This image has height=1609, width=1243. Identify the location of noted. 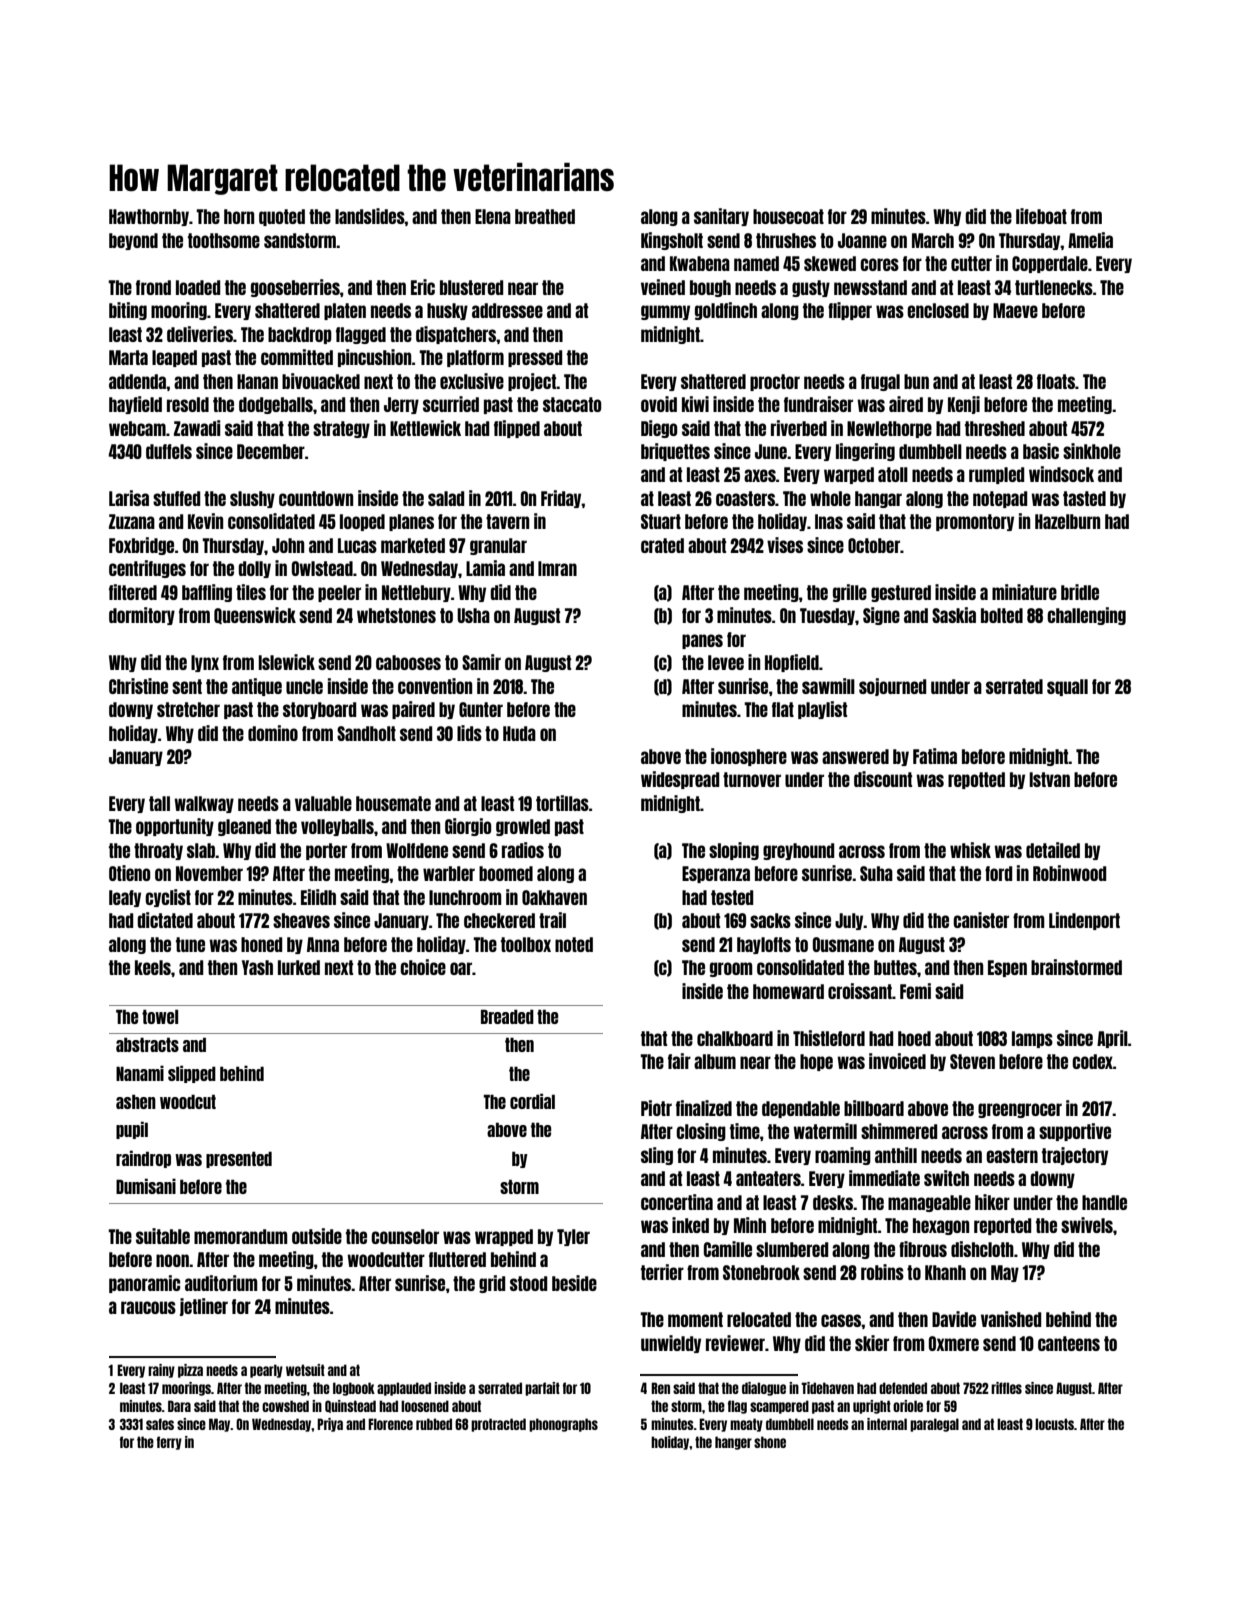
(574, 944).
